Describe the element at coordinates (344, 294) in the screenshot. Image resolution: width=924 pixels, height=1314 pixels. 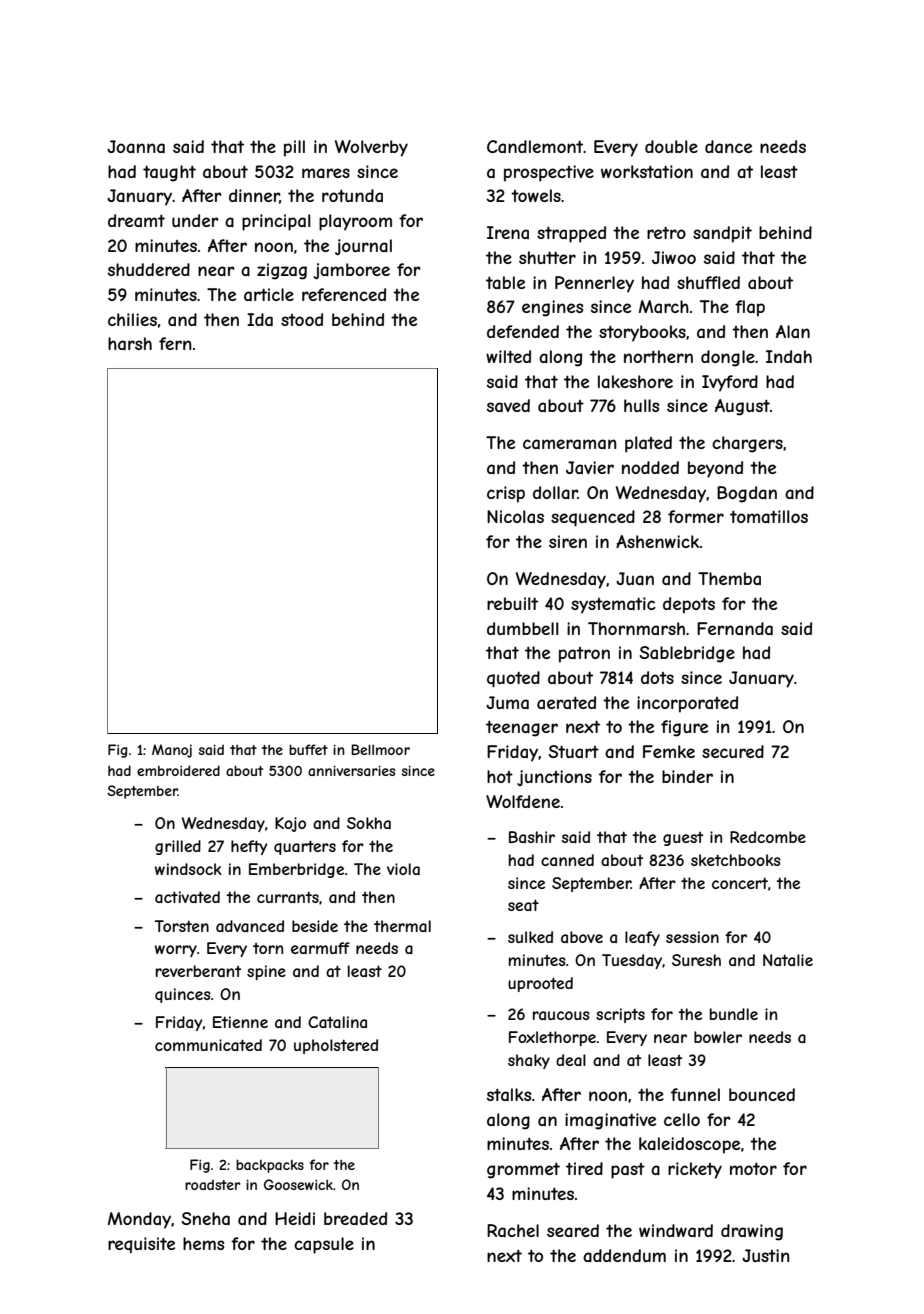
I see `referenced` at that location.
